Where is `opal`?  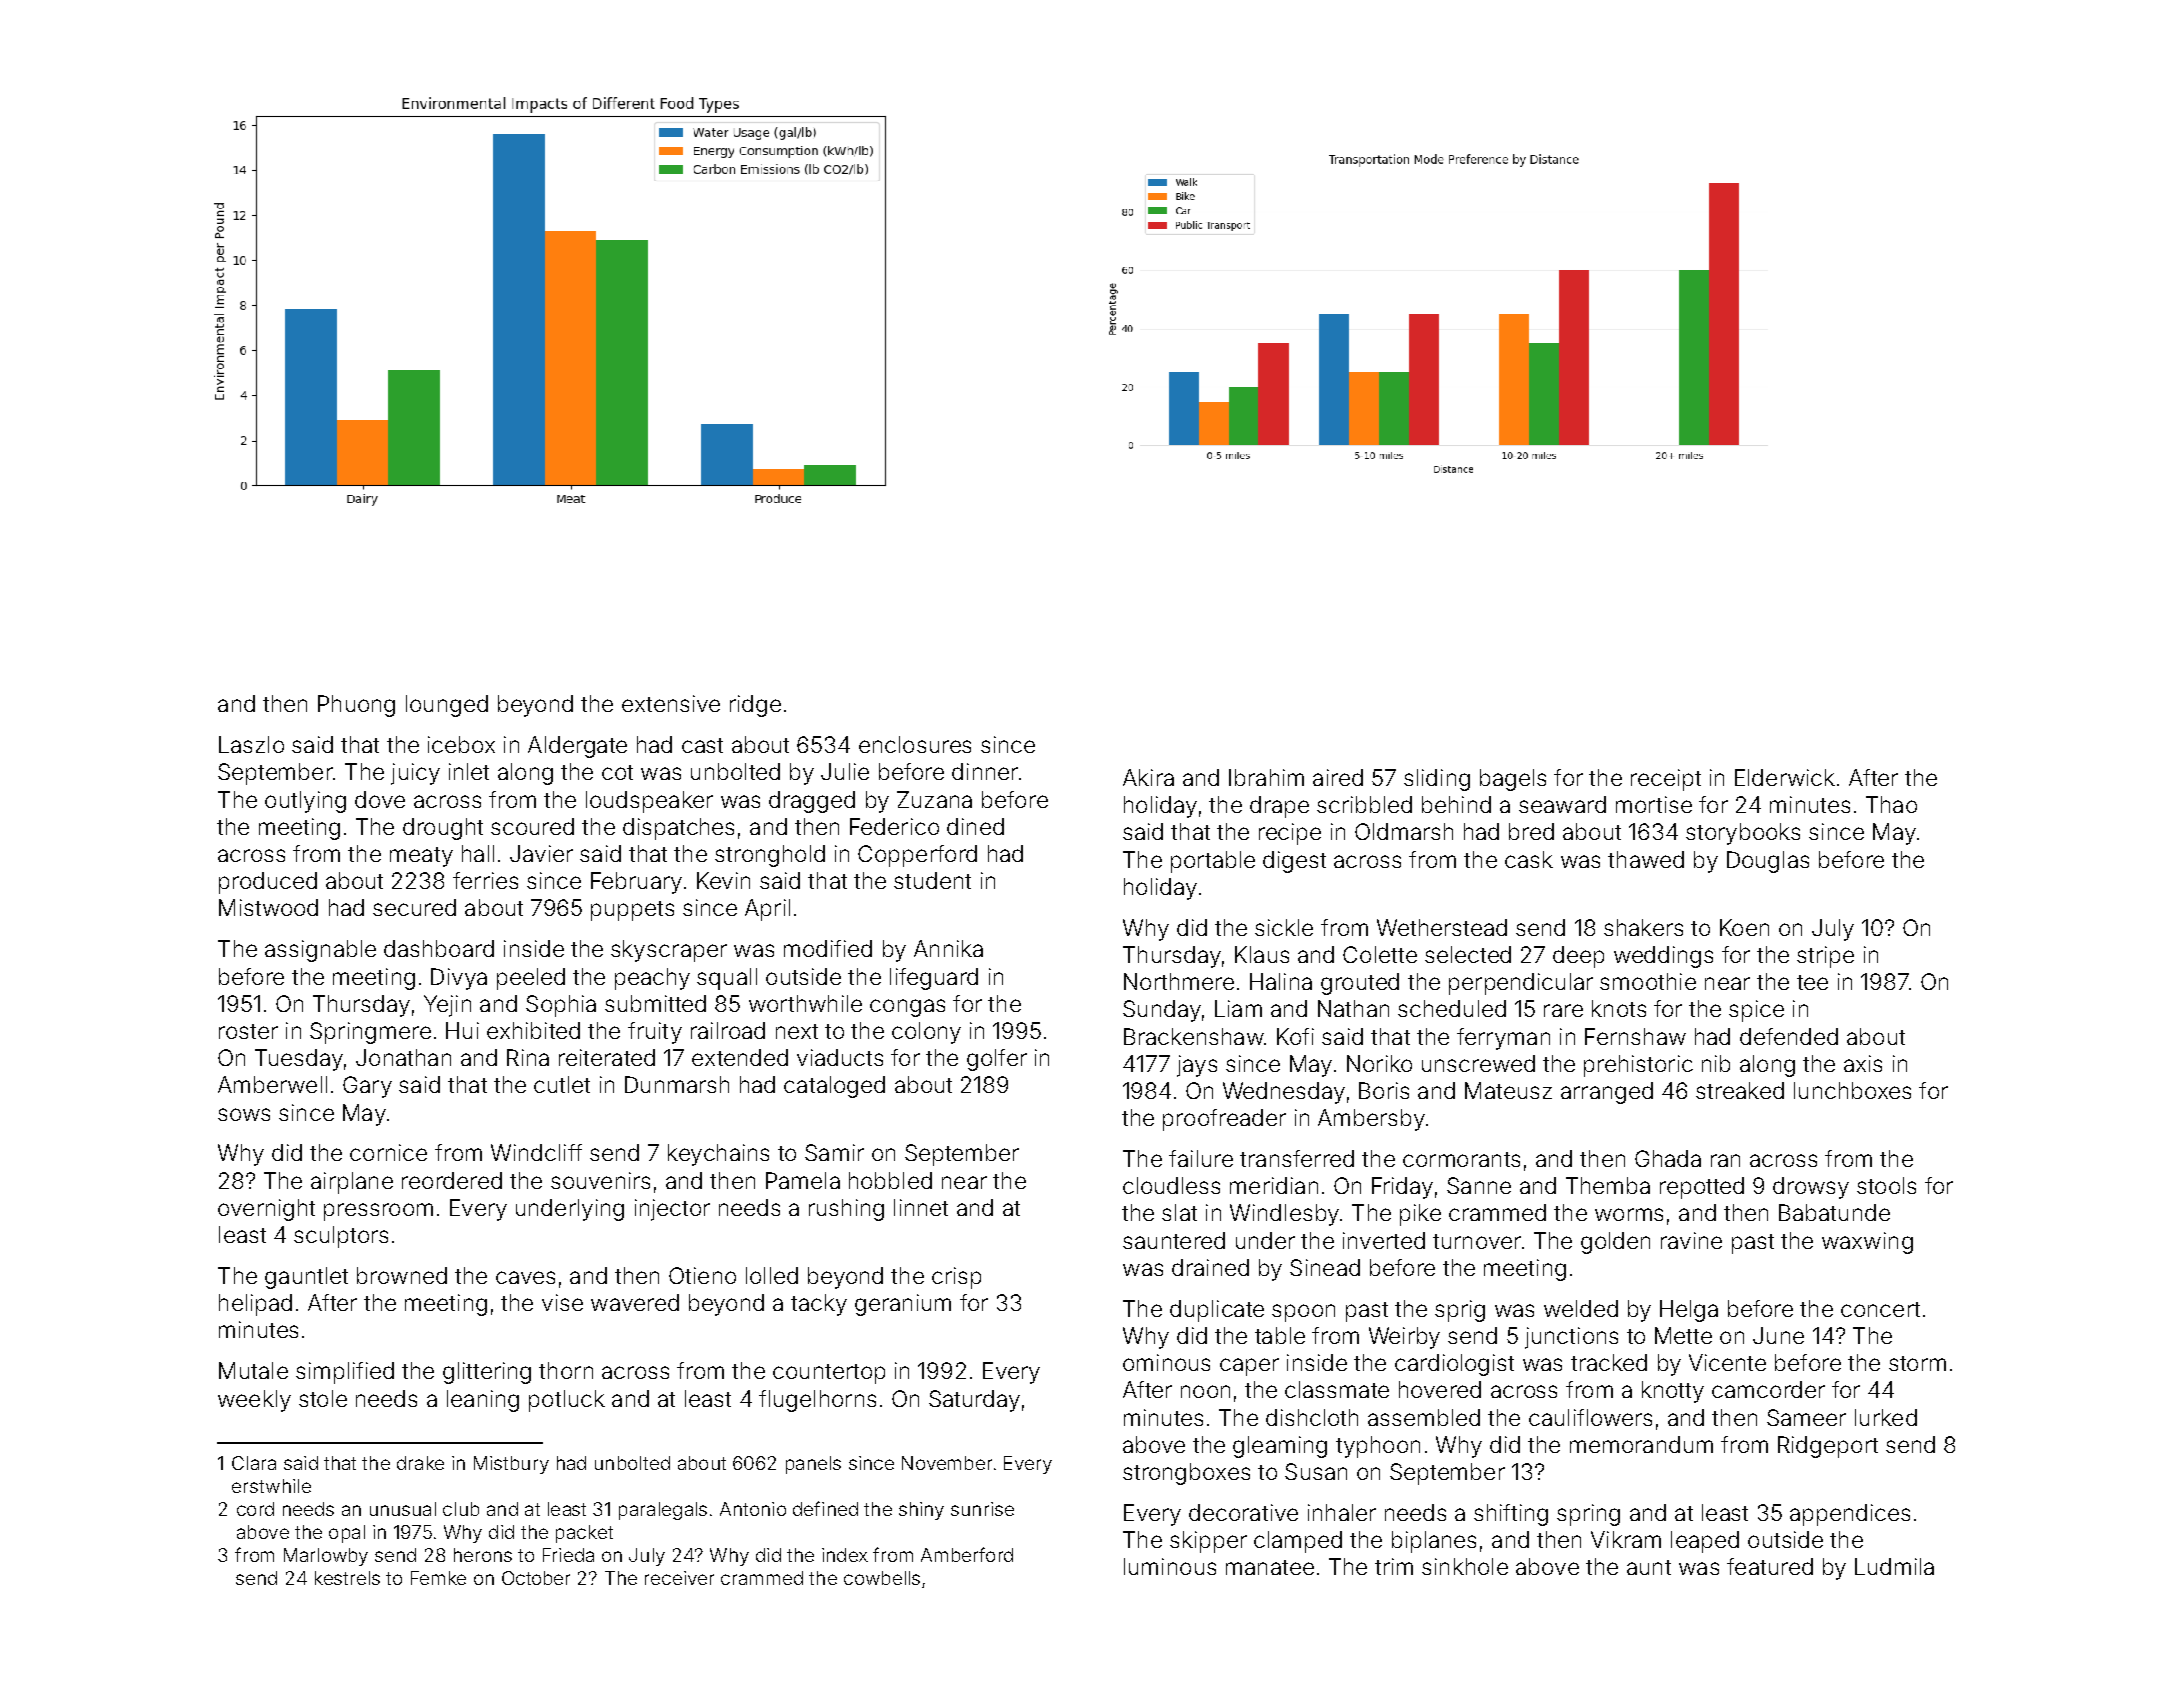
opal is located at coordinates (347, 1534).
